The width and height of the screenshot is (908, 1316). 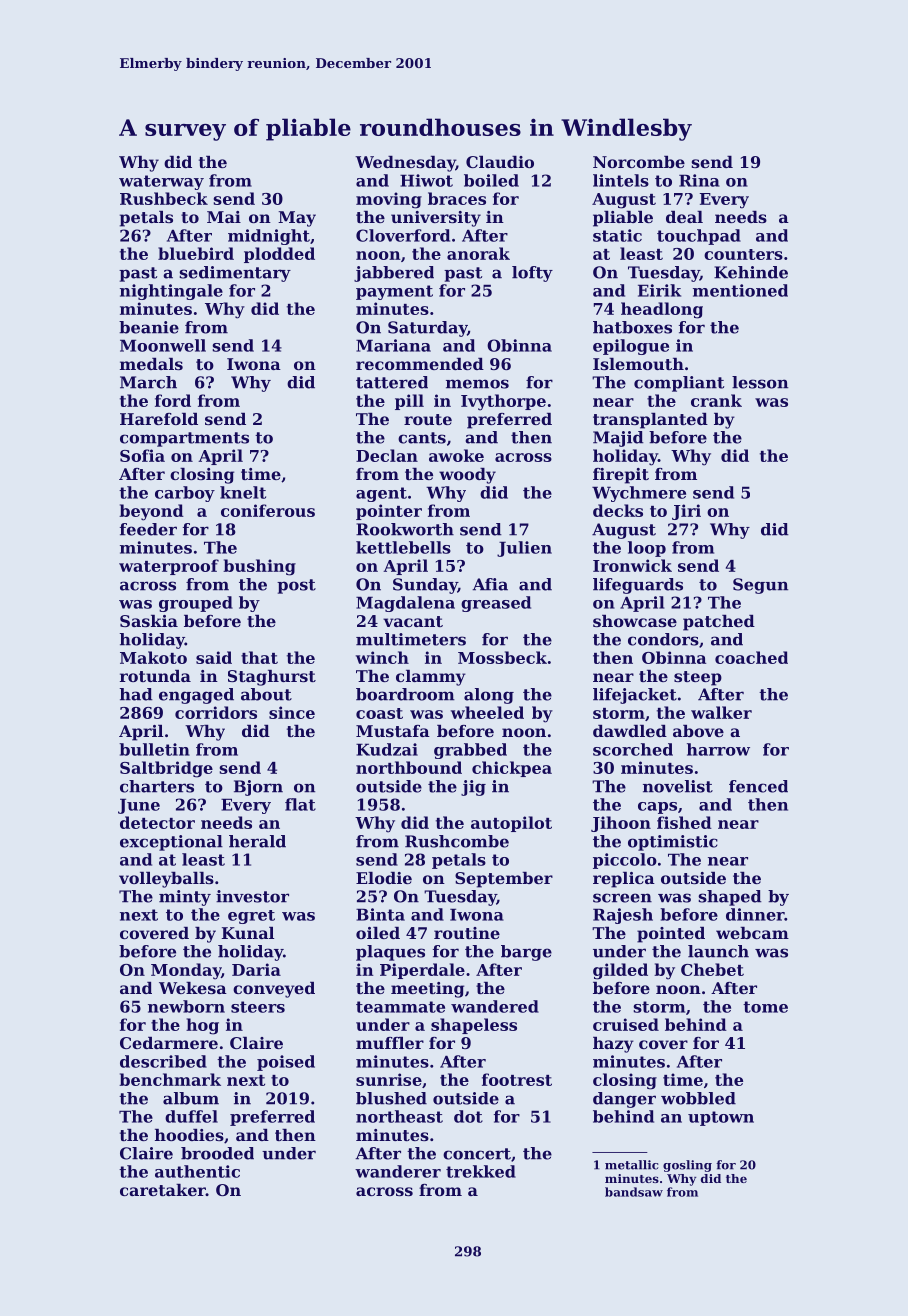 I want to click on caretaker, so click(x=163, y=1190).
